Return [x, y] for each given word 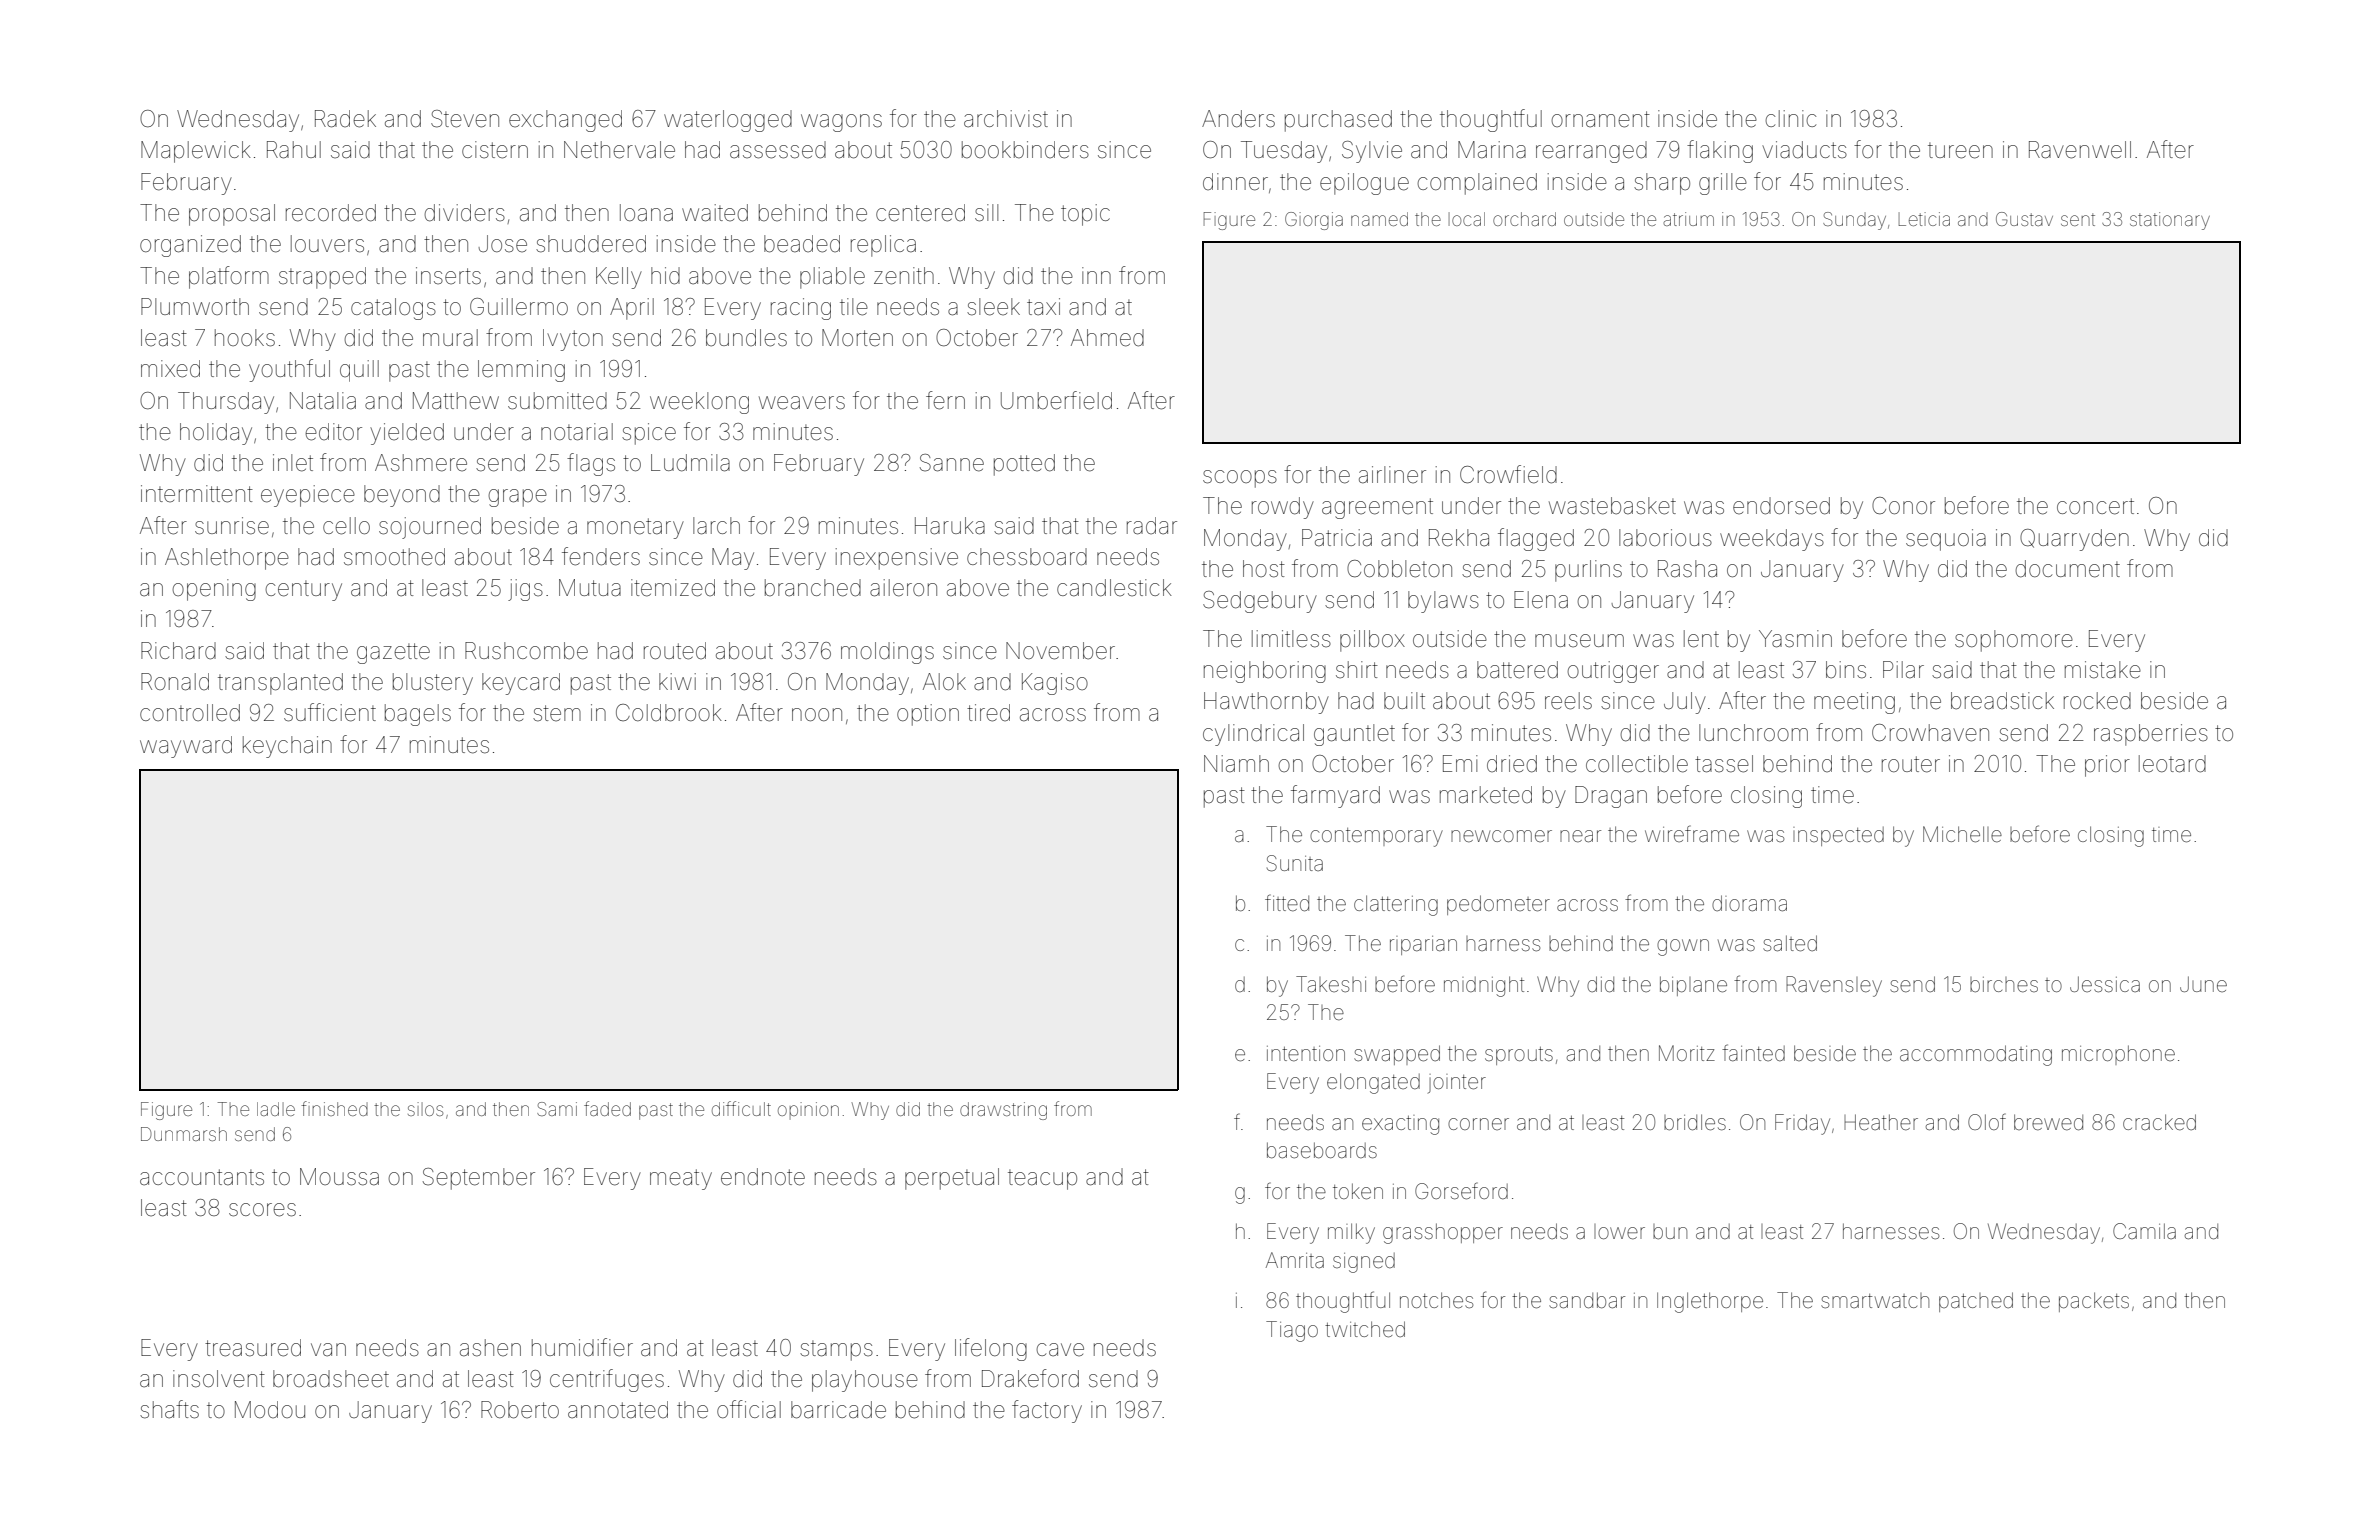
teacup [1042, 1179]
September [479, 1179]
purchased [1338, 121]
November [1060, 651]
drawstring [1003, 1111]
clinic [1790, 118]
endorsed [1781, 506]
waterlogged [728, 121]
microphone [2118, 1055]
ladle [276, 1109]
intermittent [197, 494]
